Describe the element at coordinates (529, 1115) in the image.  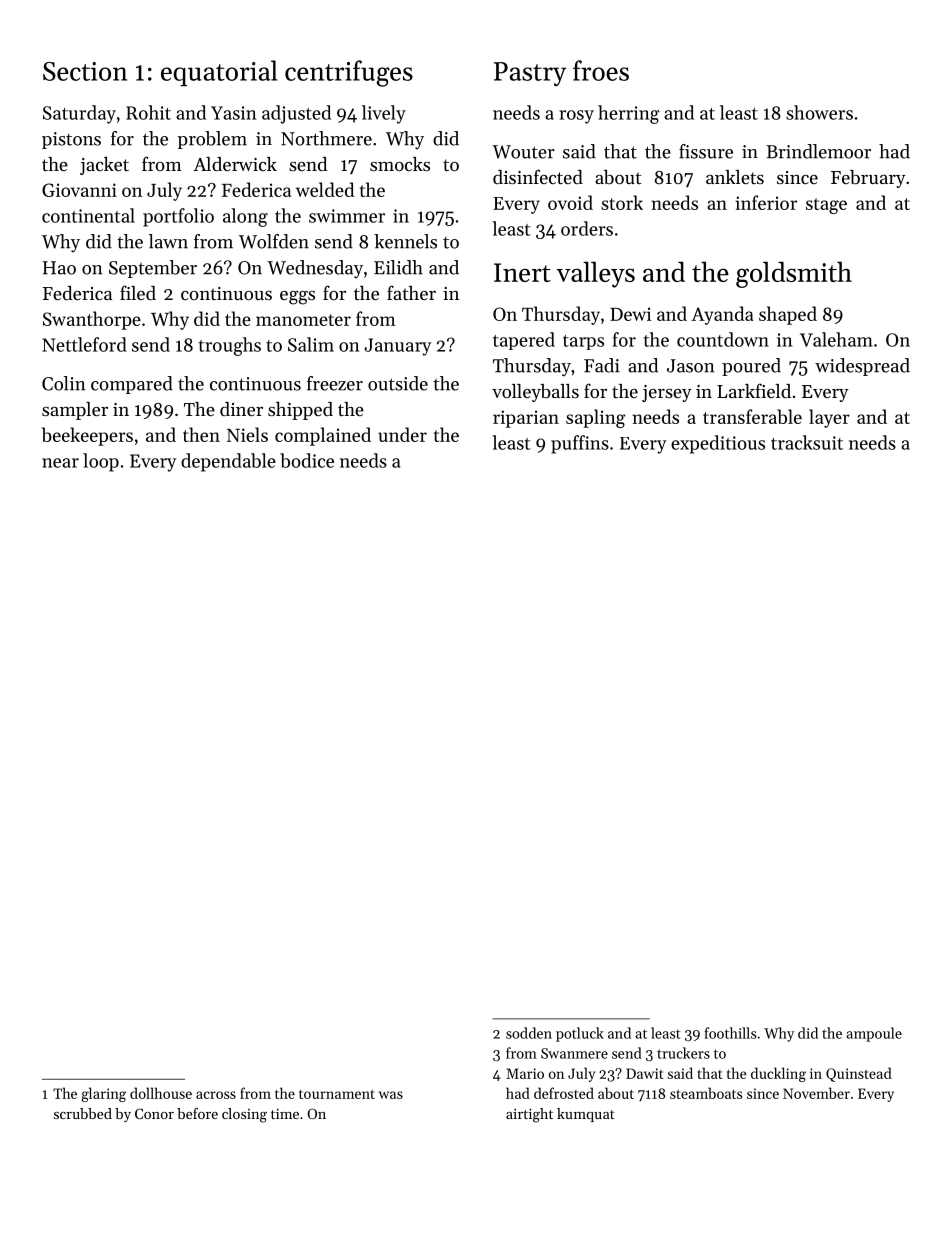
I see `airtight` at that location.
